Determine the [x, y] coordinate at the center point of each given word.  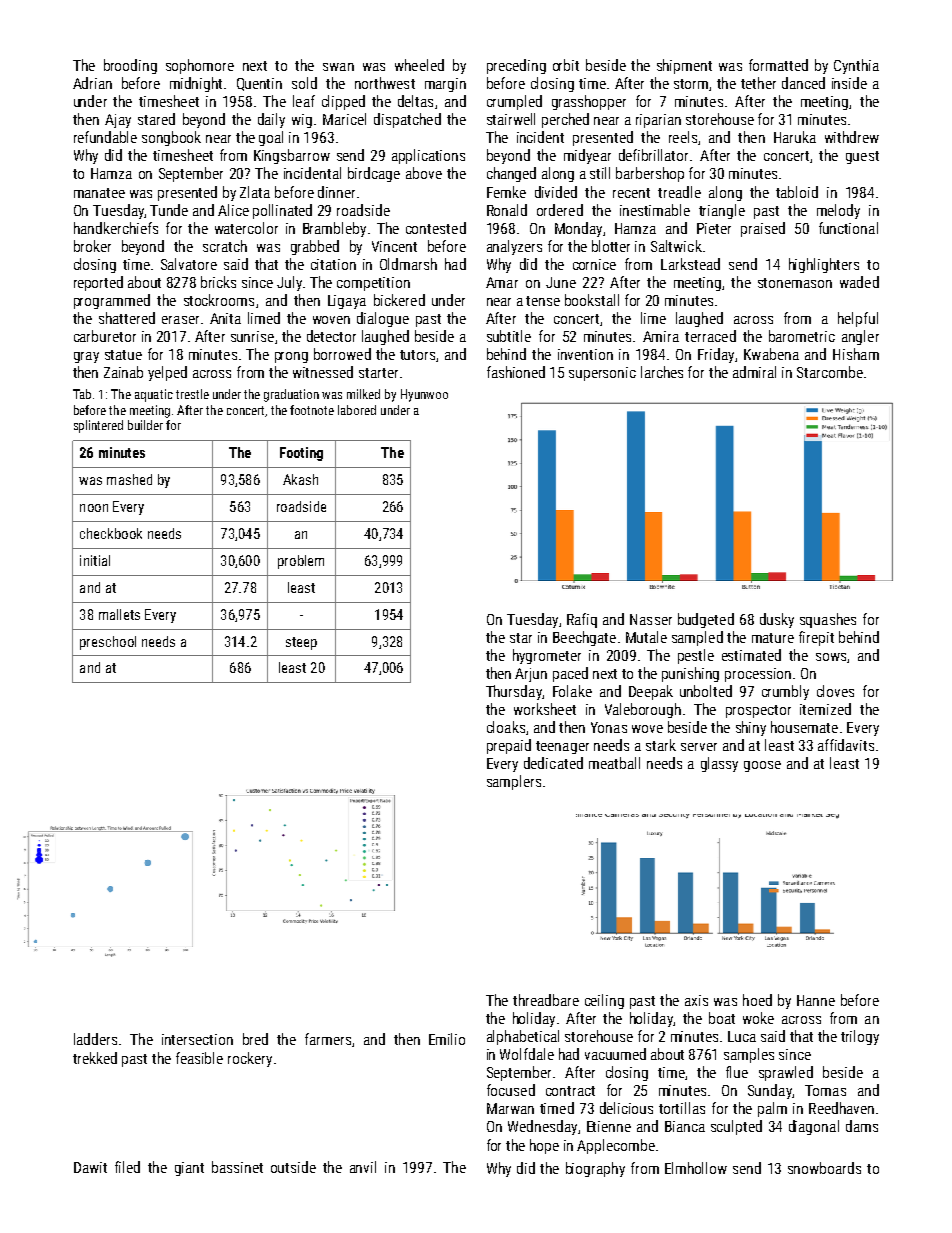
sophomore [200, 66]
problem [301, 562]
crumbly [785, 692]
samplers [514, 782]
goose [762, 766]
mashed [129, 479]
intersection [197, 1039]
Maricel [344, 119]
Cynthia [856, 66]
